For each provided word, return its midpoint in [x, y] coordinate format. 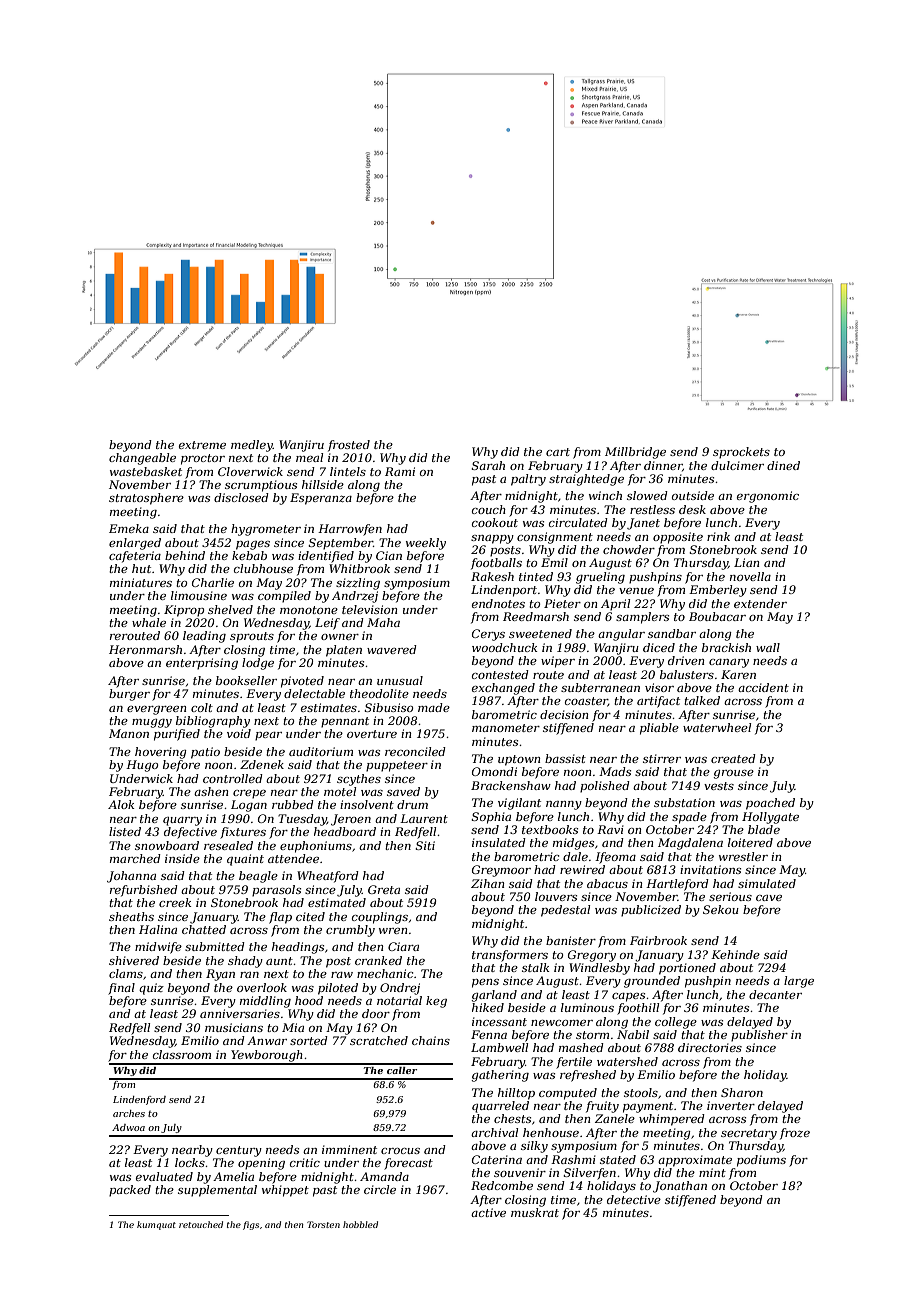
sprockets [741, 453]
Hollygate [770, 818]
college [676, 1023]
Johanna [131, 877]
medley [252, 446]
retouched [201, 1224]
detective [634, 1199]
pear [268, 736]
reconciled [415, 751]
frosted [349, 446]
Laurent [424, 818]
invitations [710, 869]
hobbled [360, 1224]
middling [265, 1002]
